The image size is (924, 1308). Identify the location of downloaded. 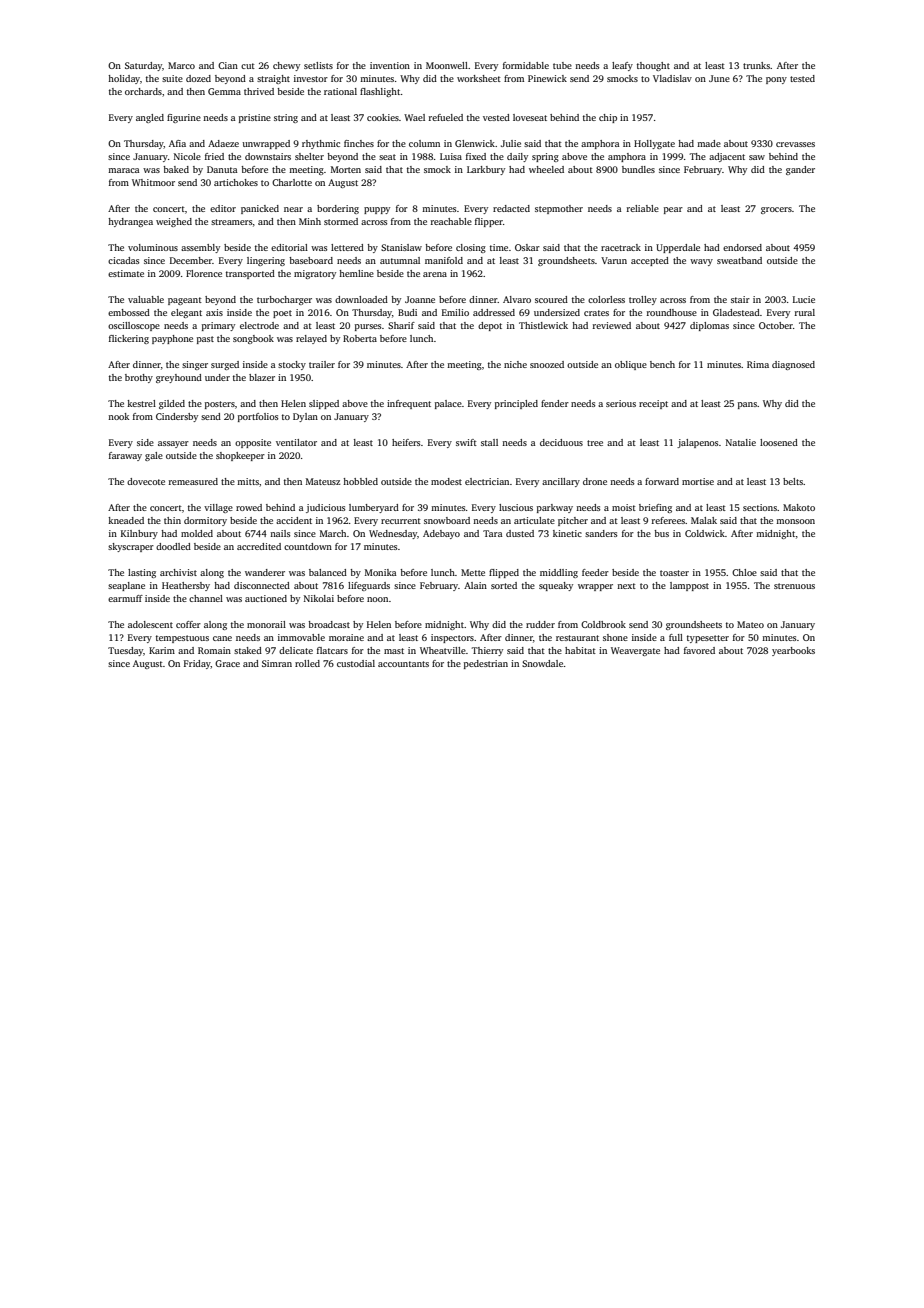
(361, 299).
